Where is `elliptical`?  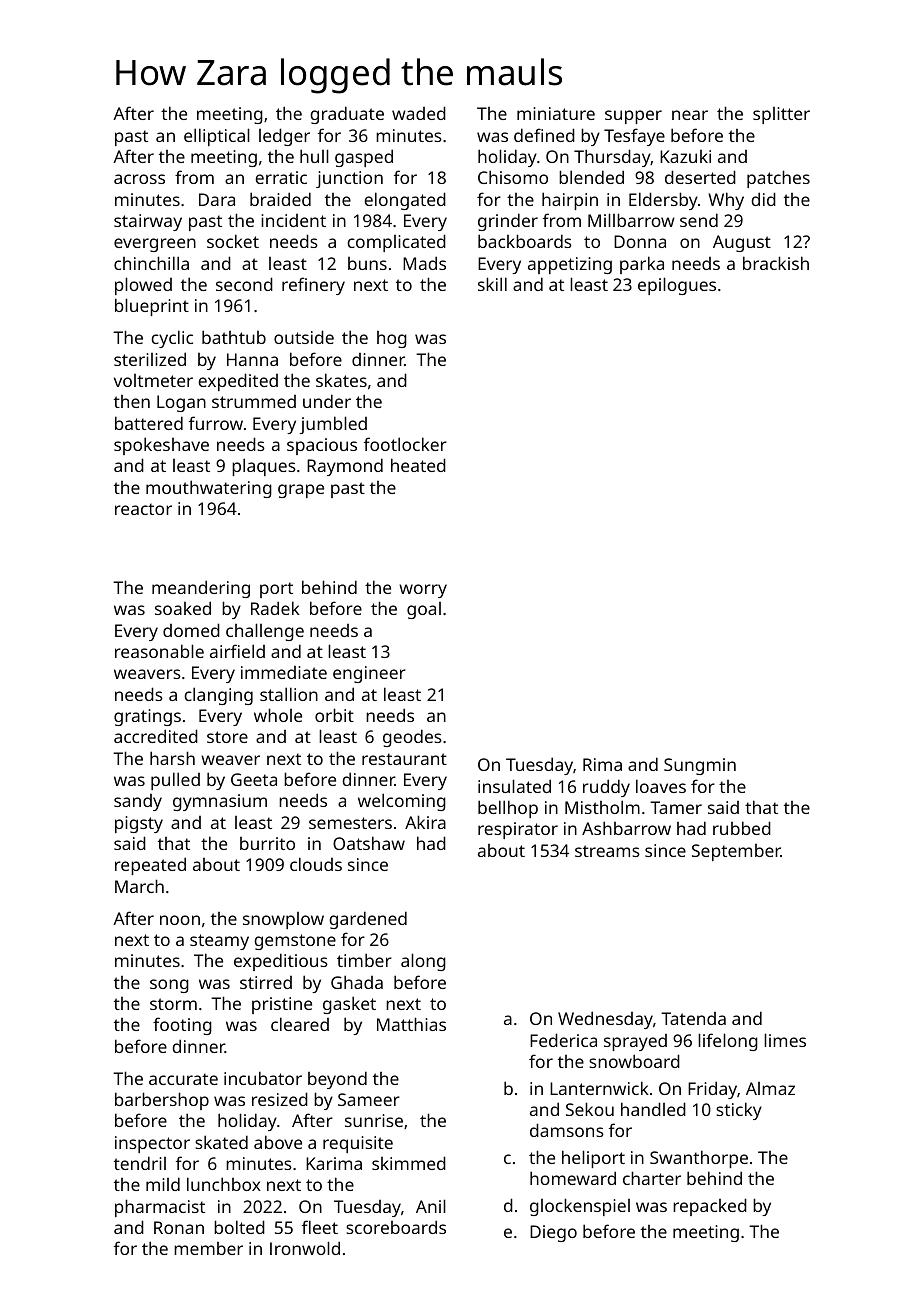
elliptical is located at coordinates (217, 137).
